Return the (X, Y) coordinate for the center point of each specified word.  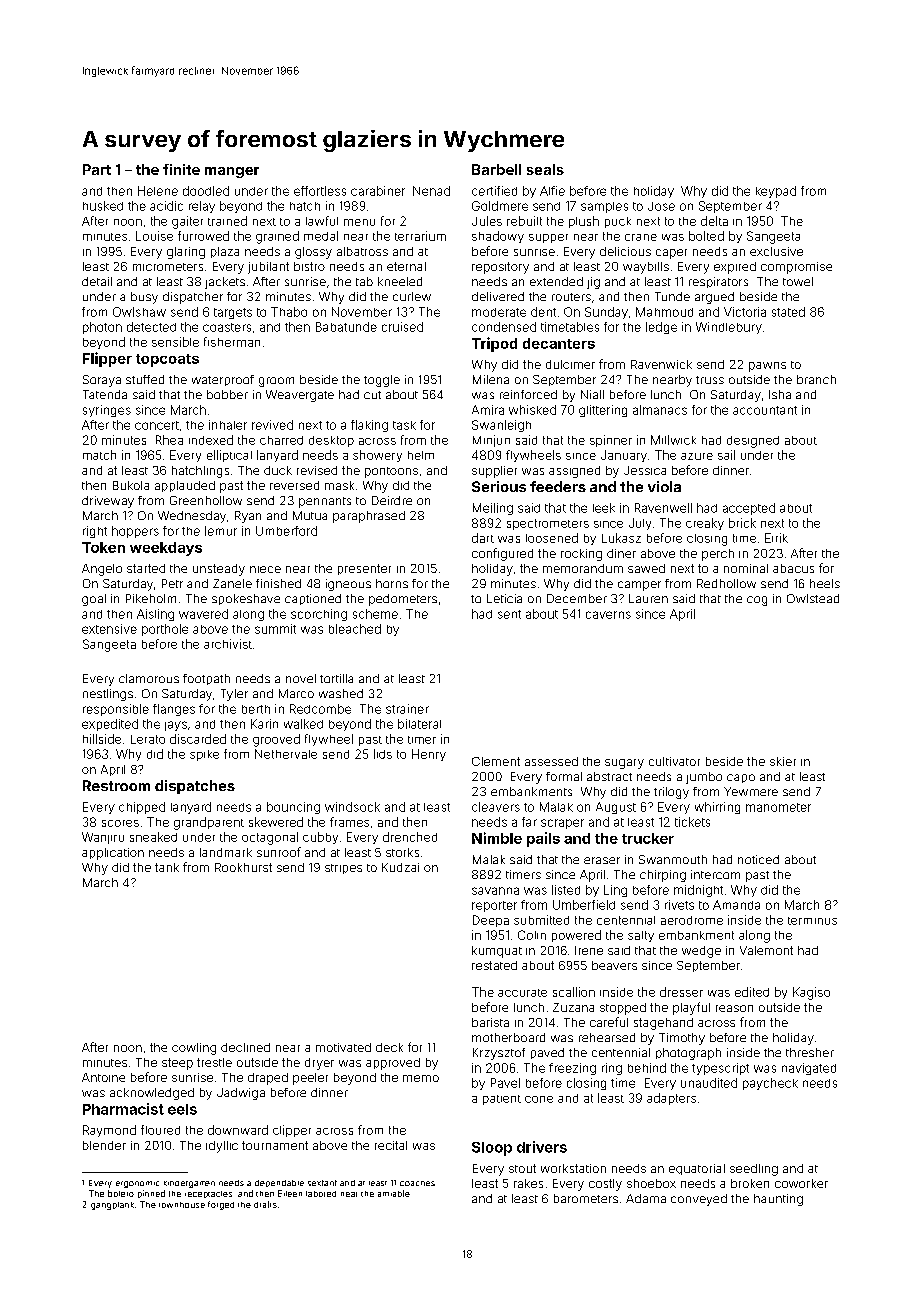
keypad (776, 192)
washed (341, 693)
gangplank (112, 1206)
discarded (198, 739)
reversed (294, 485)
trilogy (671, 793)
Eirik (776, 538)
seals (545, 169)
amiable (394, 1193)
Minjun (491, 441)
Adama (646, 1198)
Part (97, 169)
